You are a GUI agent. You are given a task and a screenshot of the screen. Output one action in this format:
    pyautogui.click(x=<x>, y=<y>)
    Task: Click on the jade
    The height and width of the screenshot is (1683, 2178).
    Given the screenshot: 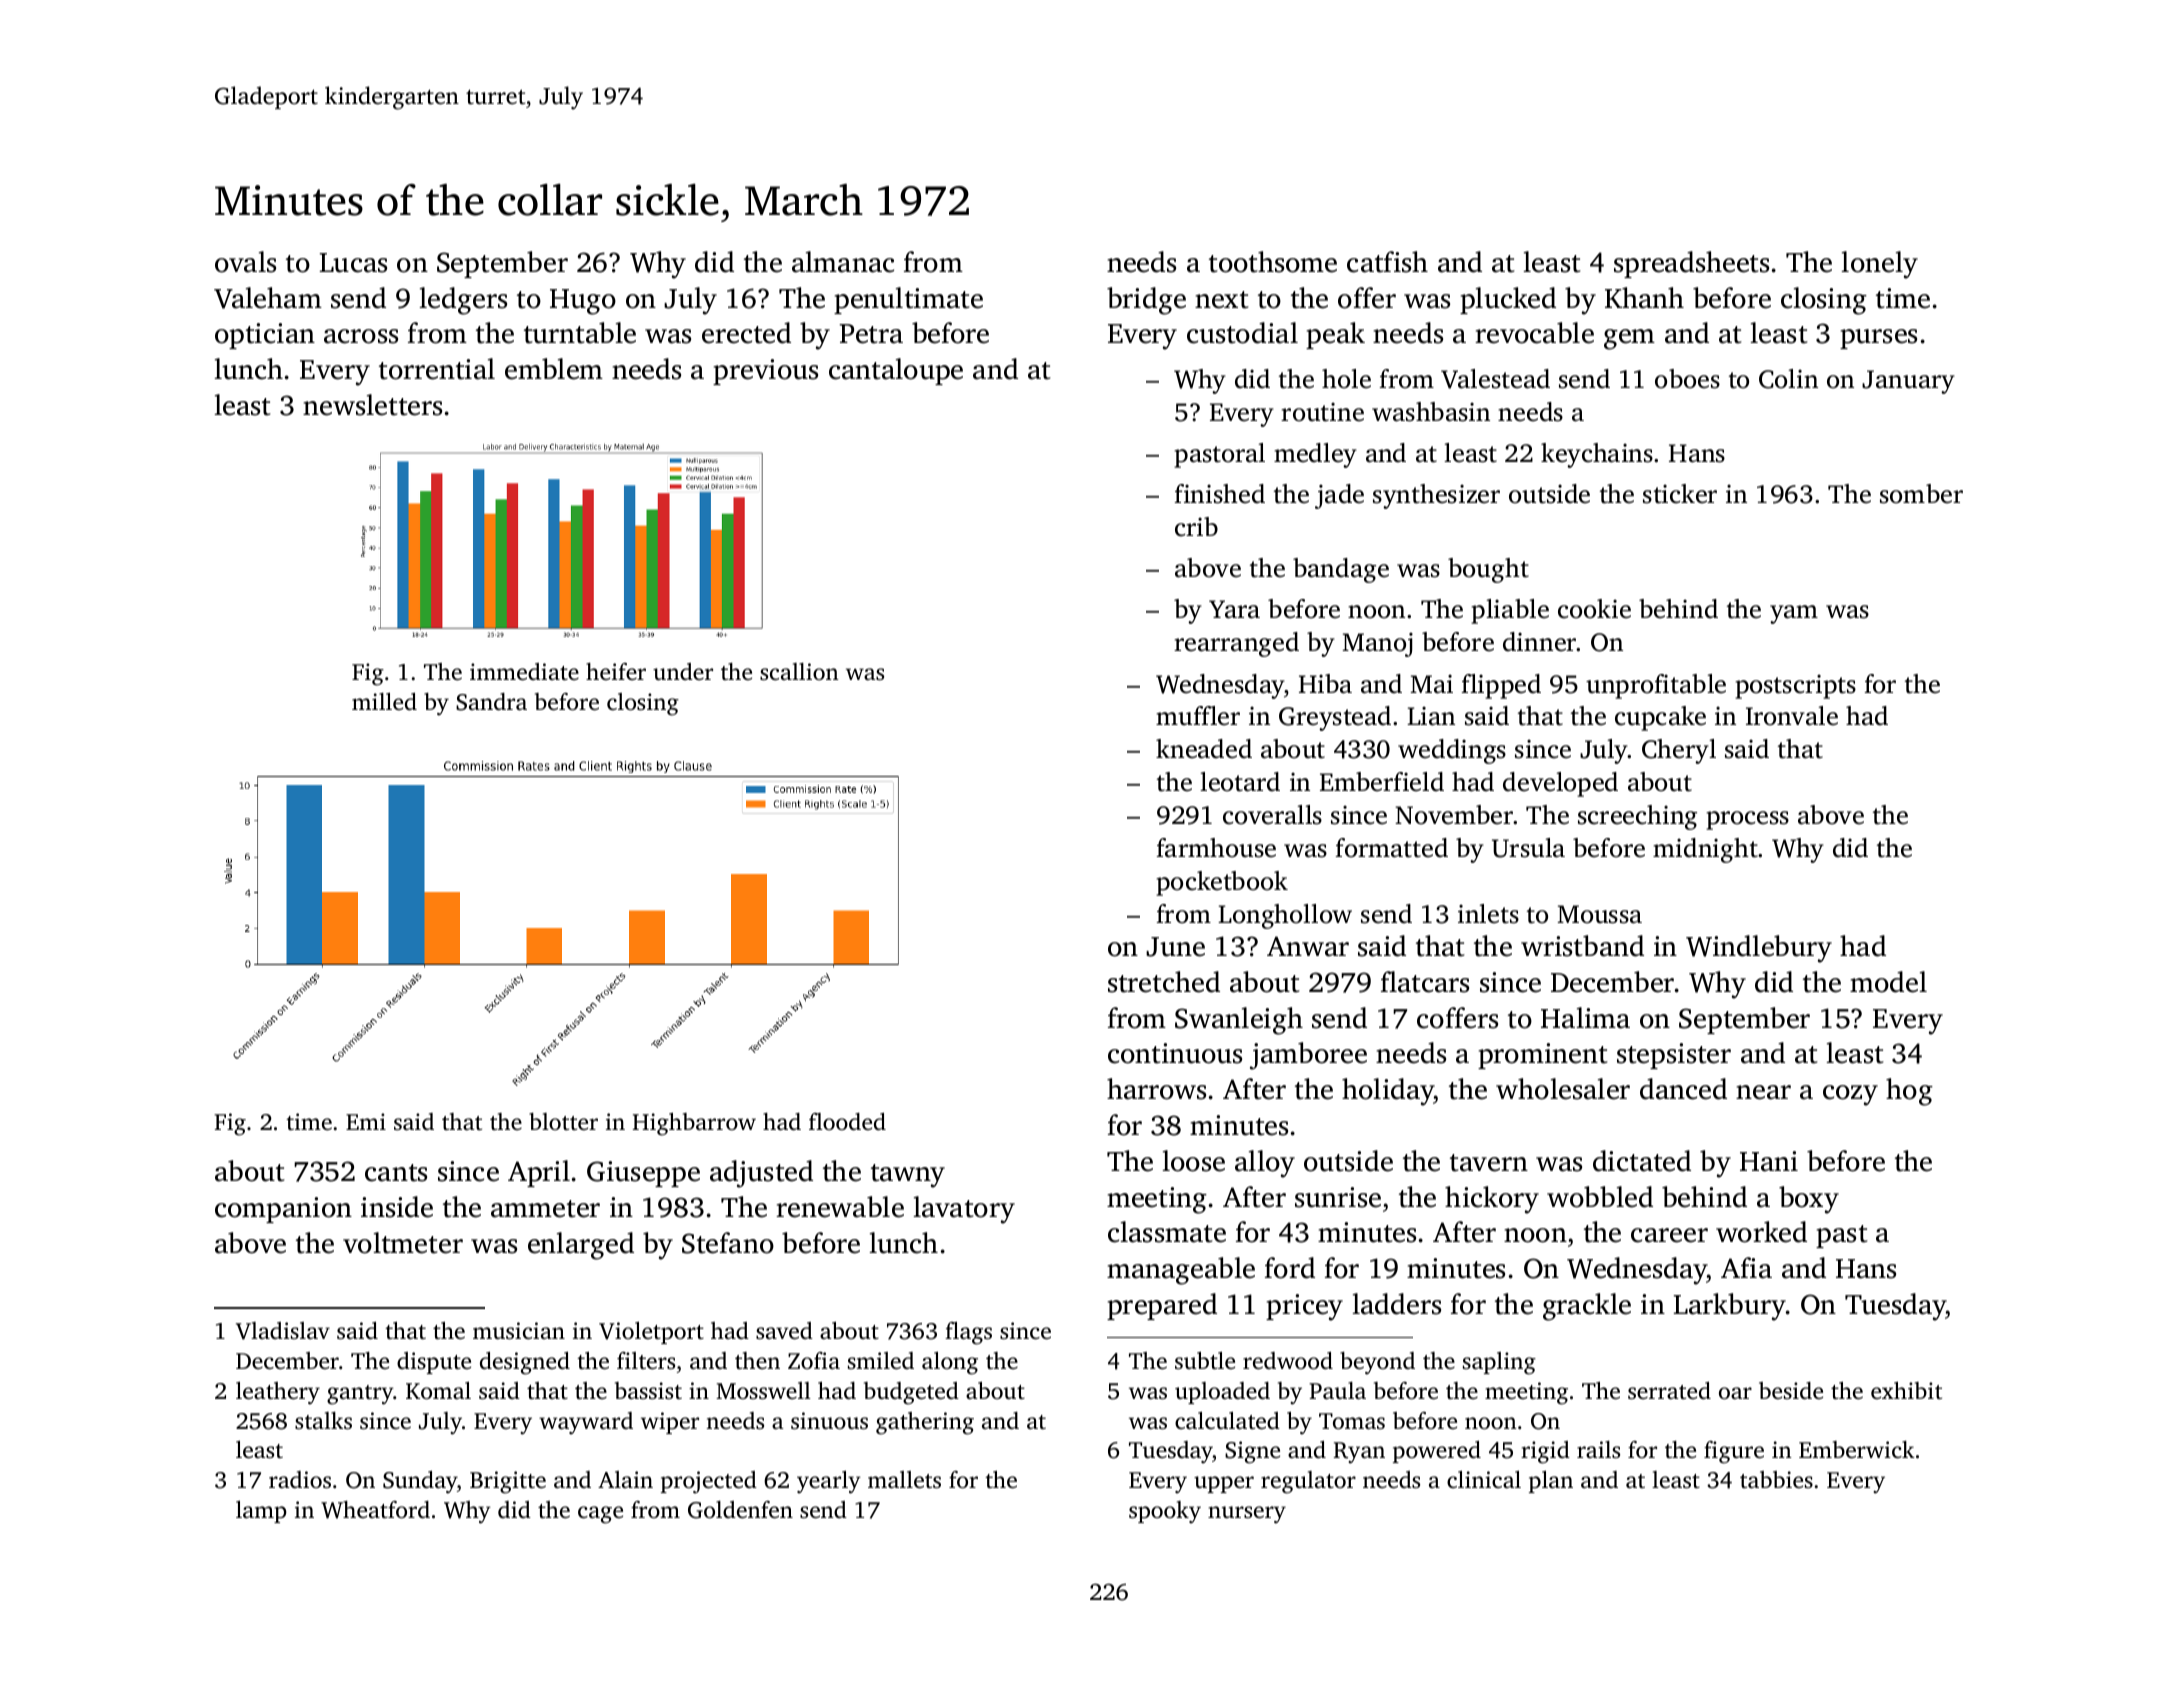 What is the action you would take?
    pyautogui.click(x=1339, y=496)
